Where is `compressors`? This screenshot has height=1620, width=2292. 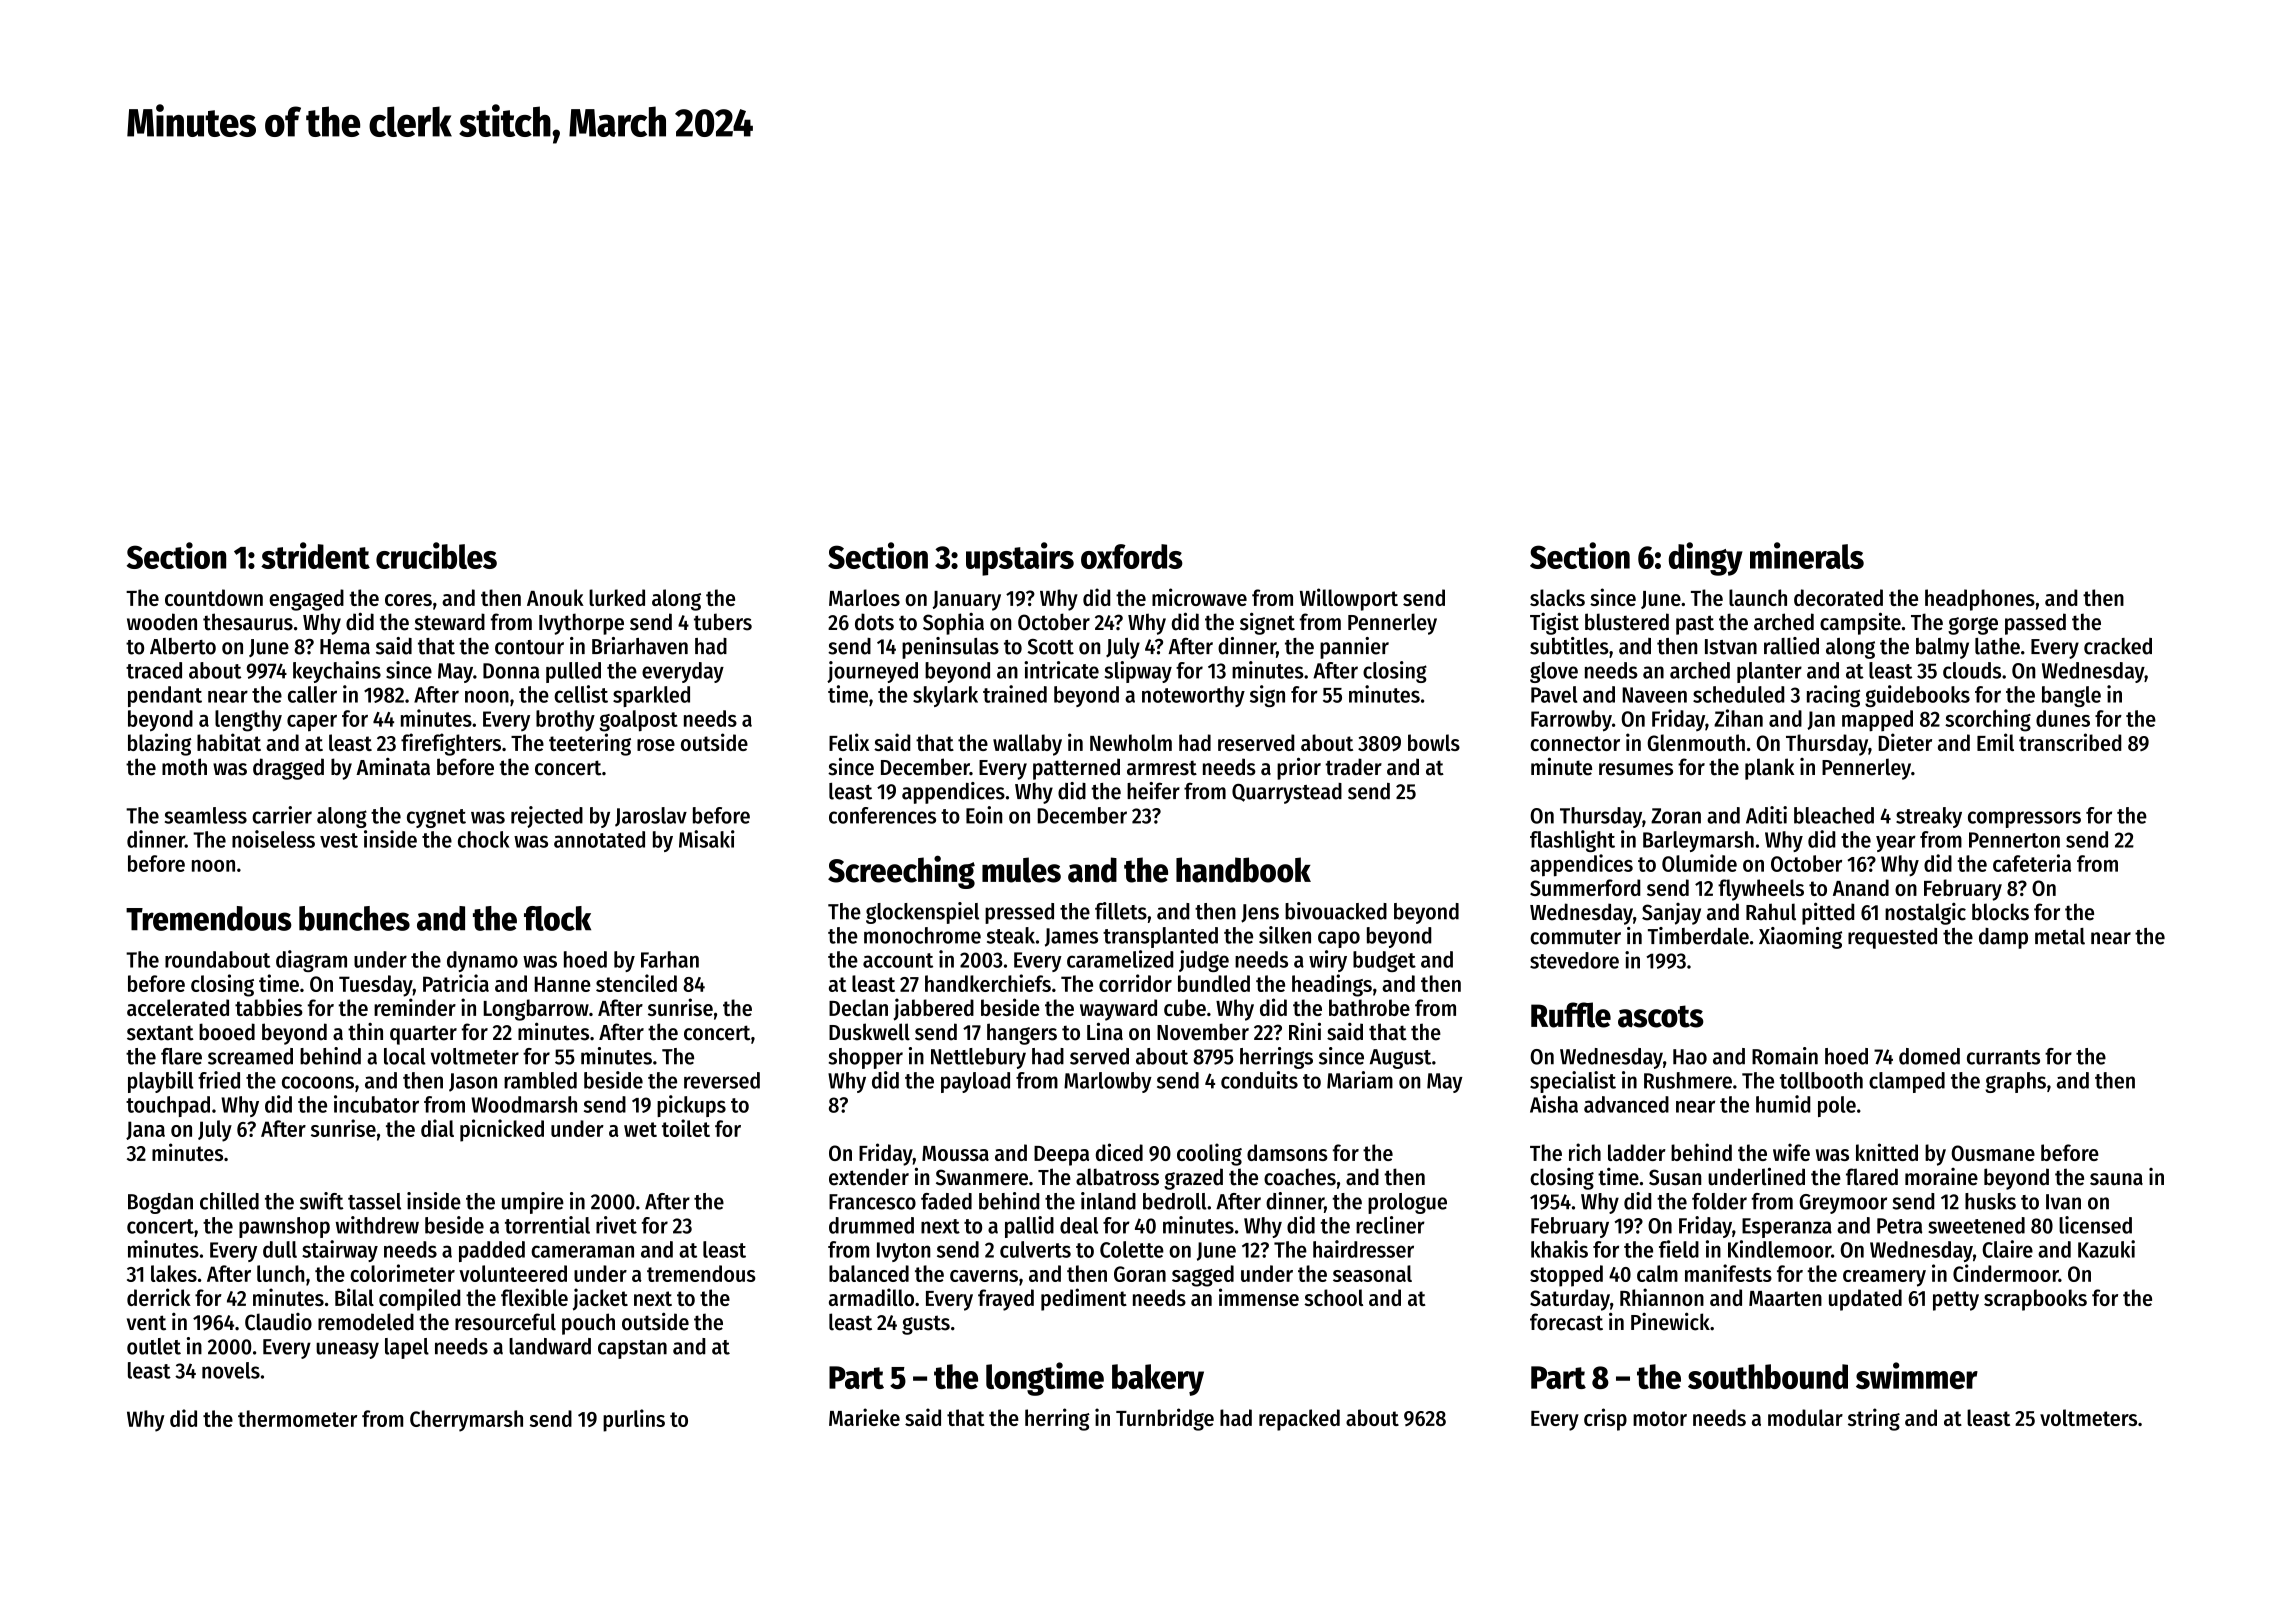
compressors is located at coordinates (2024, 819).
